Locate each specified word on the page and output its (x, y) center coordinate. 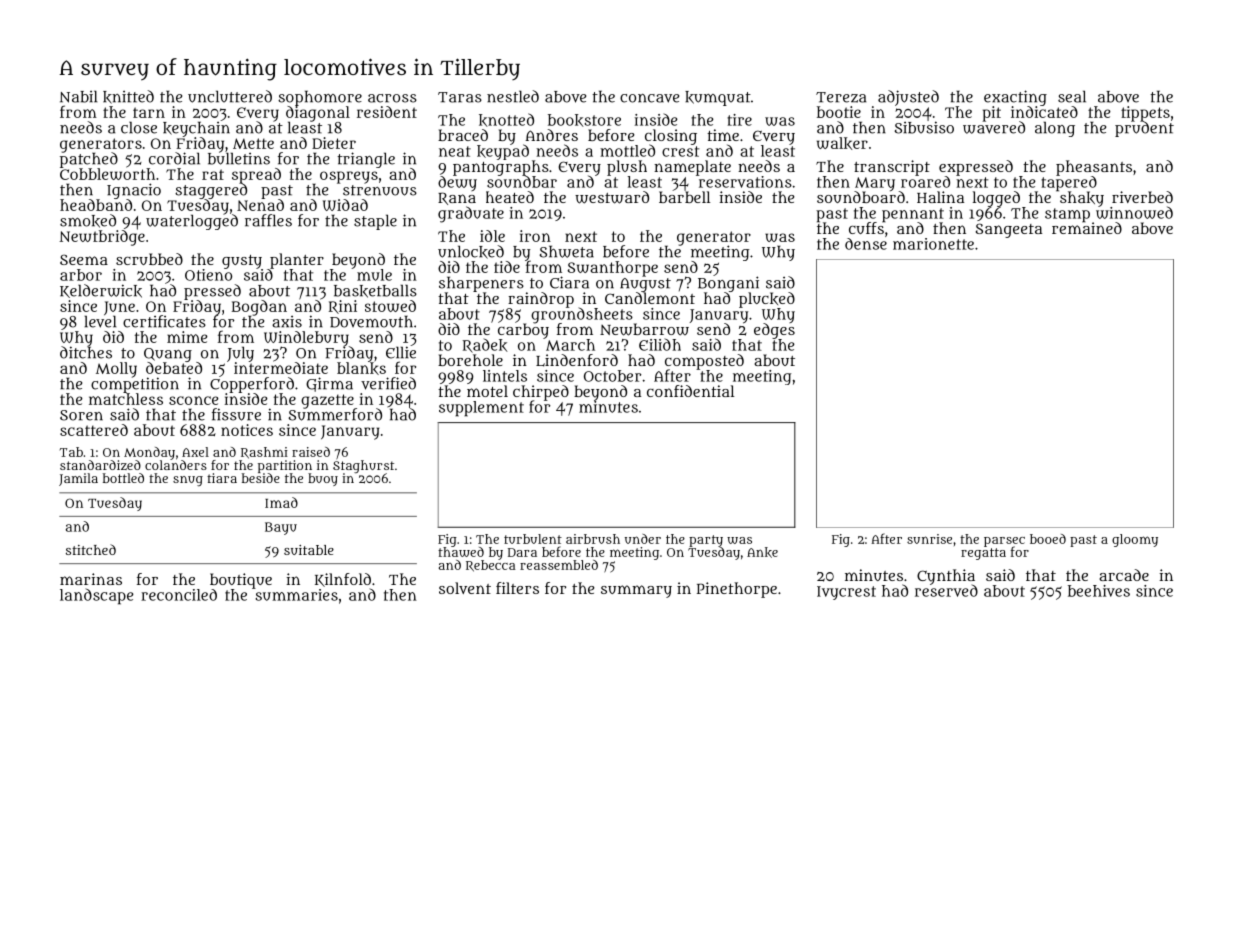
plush (627, 168)
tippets (1145, 113)
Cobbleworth (107, 174)
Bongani (728, 284)
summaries (296, 595)
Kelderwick (101, 291)
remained (1087, 228)
